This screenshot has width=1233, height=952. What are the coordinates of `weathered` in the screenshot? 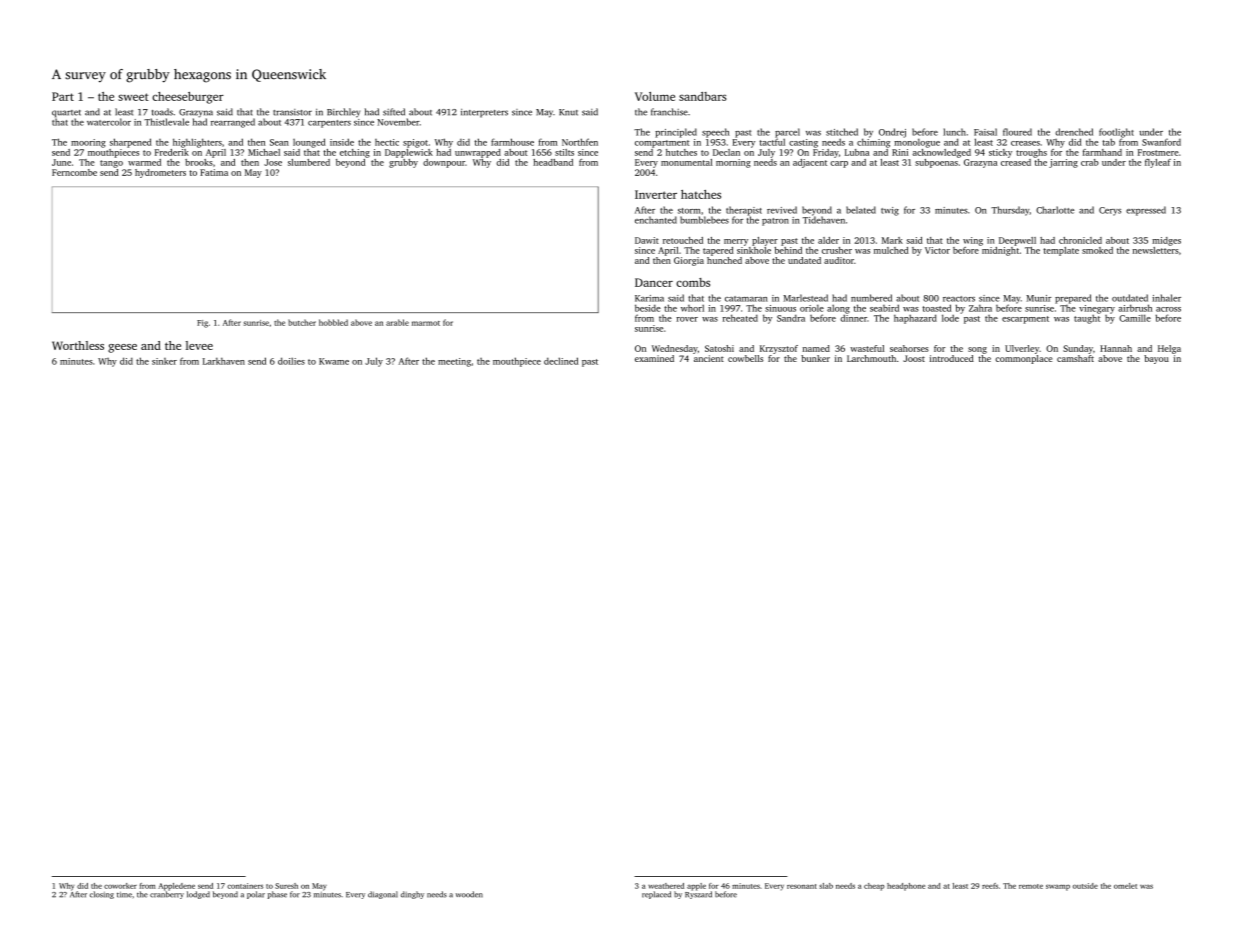 It's located at (666, 886).
